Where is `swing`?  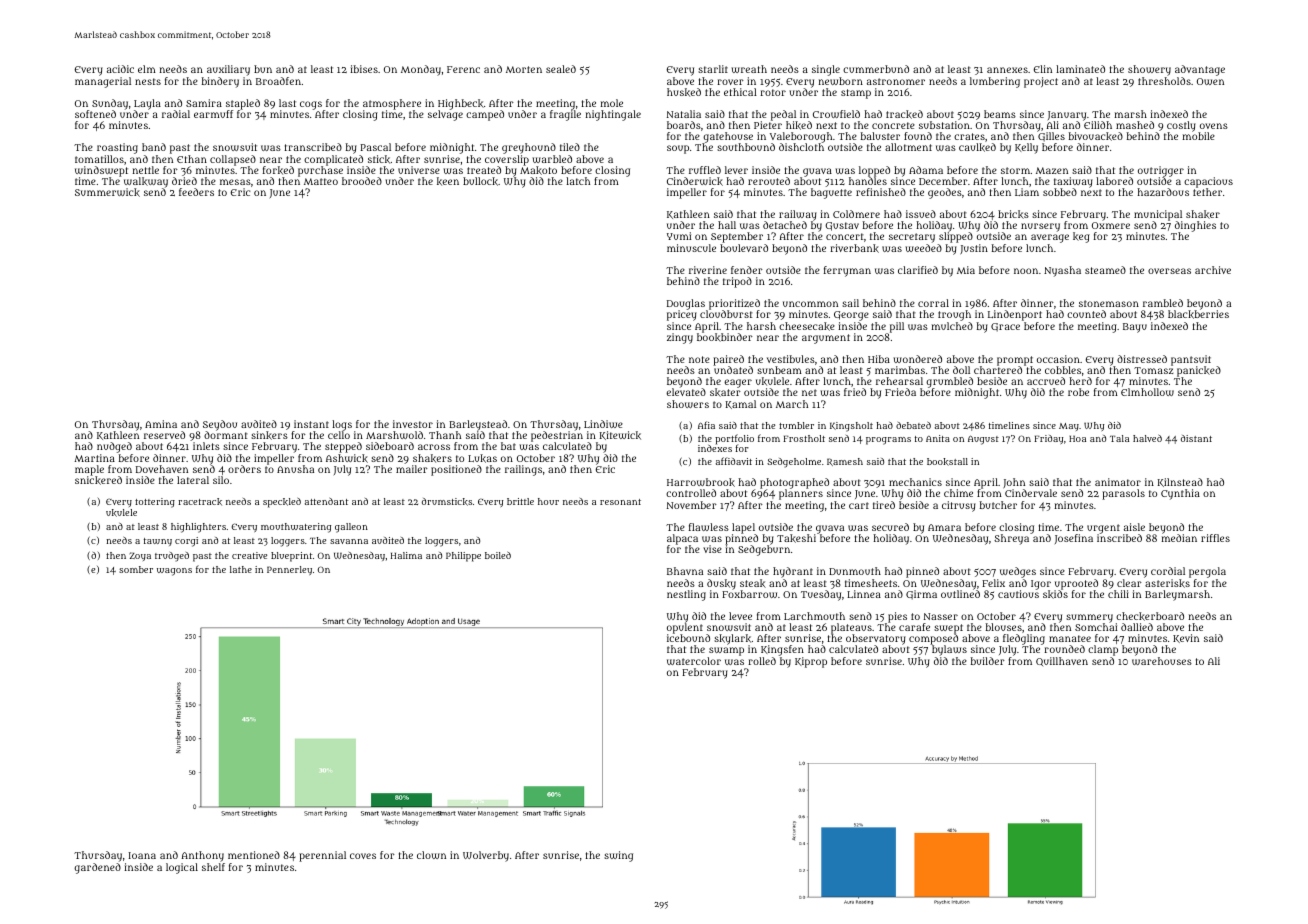 swing is located at coordinates (618, 856).
